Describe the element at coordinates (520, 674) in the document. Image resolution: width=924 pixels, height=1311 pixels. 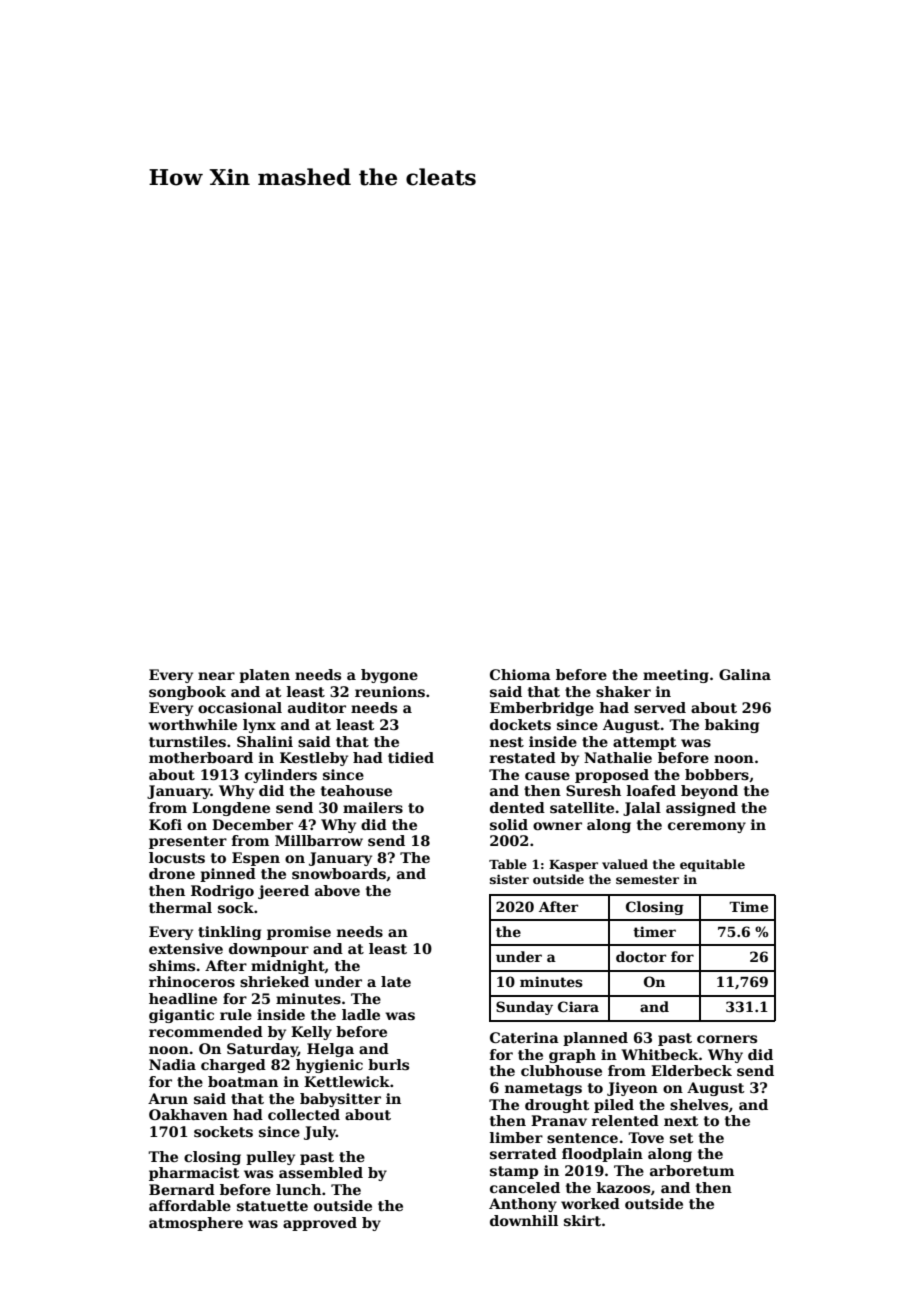
I see `Chioma` at that location.
